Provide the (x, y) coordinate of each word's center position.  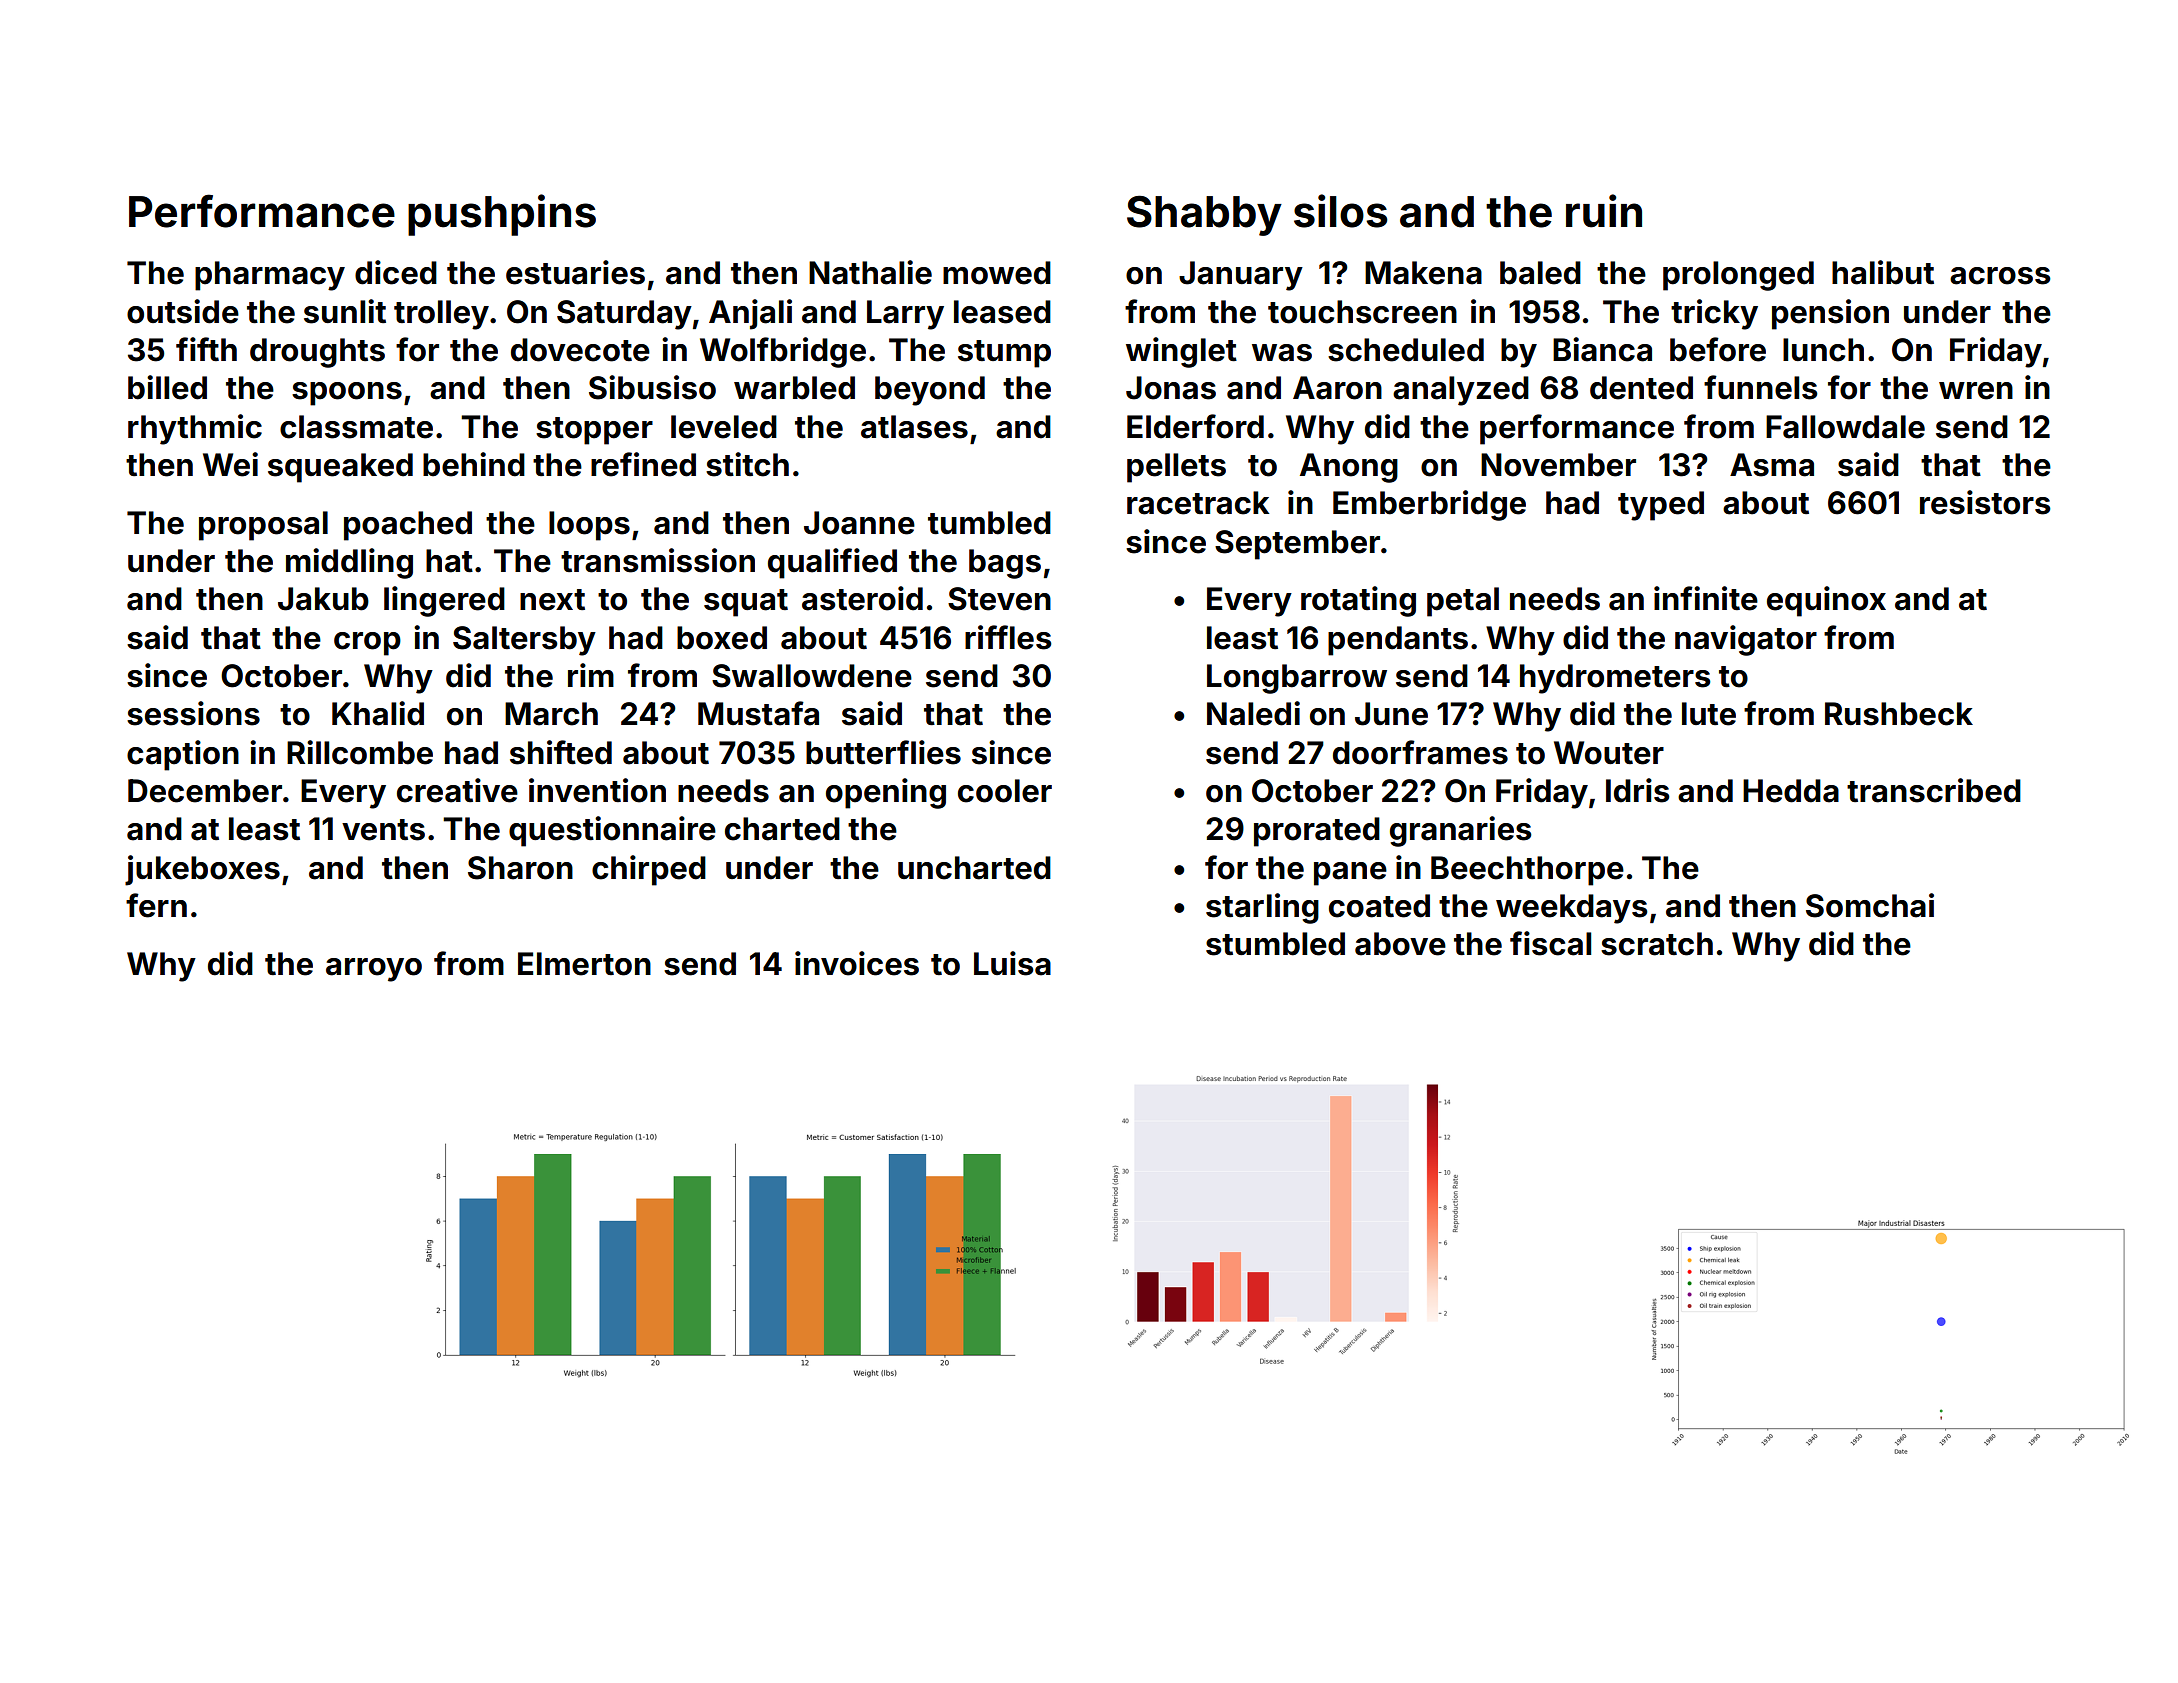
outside (183, 311)
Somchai (1870, 905)
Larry (905, 315)
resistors (1985, 502)
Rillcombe (360, 752)
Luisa (1012, 963)
